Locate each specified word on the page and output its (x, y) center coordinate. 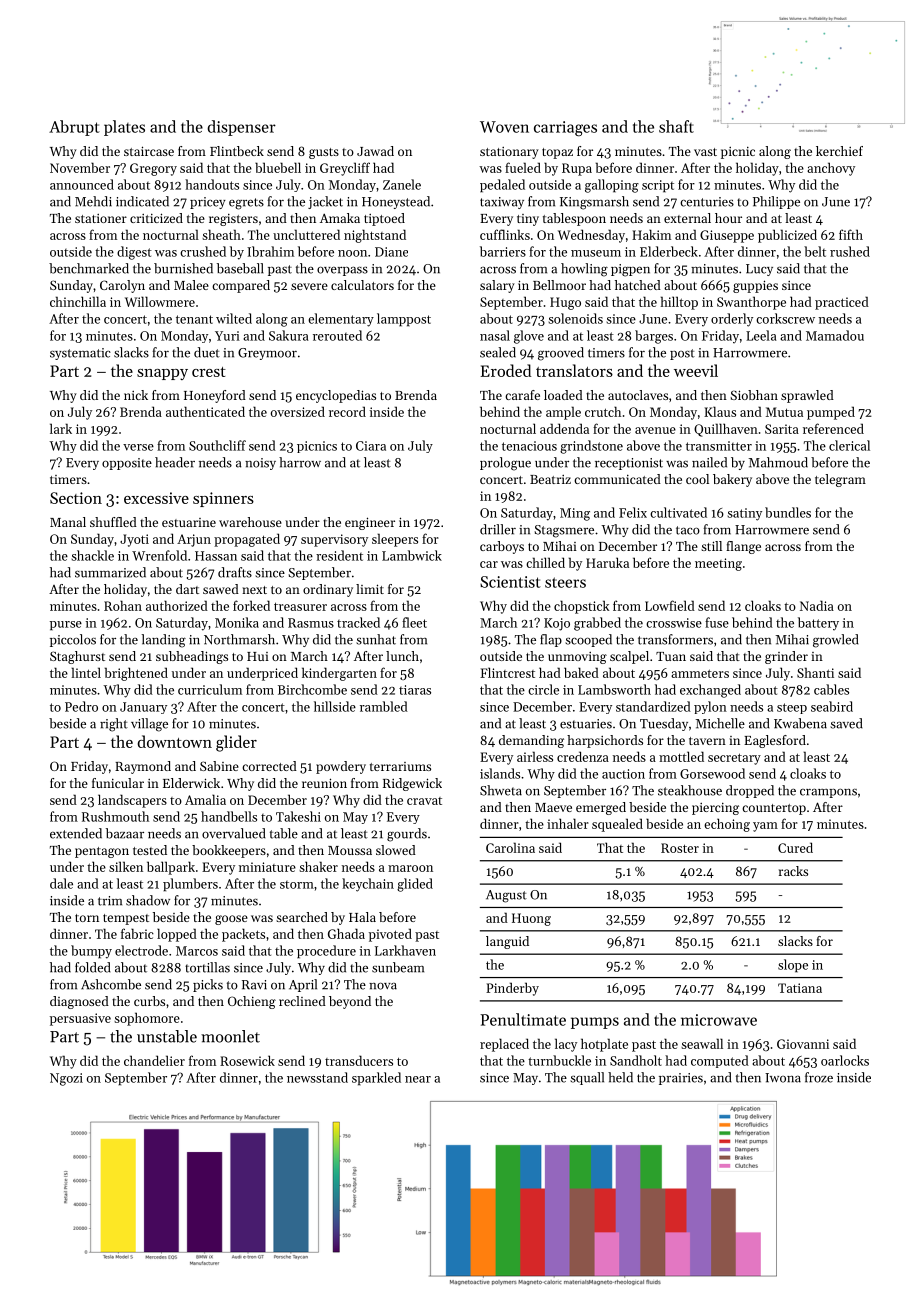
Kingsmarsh (594, 203)
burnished (183, 268)
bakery (732, 480)
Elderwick (191, 783)
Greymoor (267, 354)
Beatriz (550, 479)
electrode (141, 950)
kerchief (839, 151)
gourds (407, 835)
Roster (680, 848)
